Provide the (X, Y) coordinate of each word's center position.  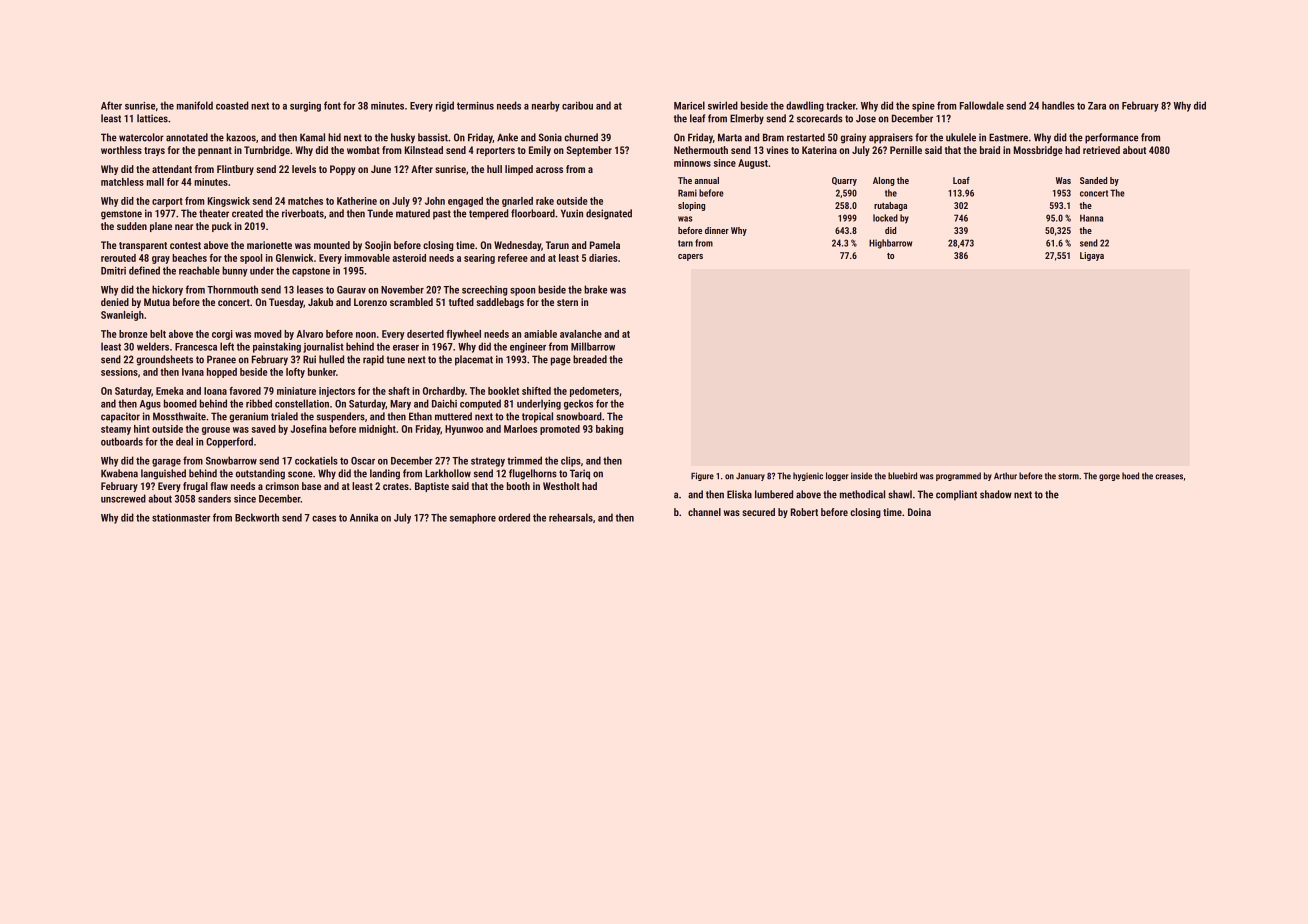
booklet (503, 391)
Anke (507, 137)
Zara (1097, 106)
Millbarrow (593, 346)
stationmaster (181, 518)
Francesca (196, 347)
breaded (590, 359)
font (332, 105)
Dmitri (113, 271)
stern (567, 302)
